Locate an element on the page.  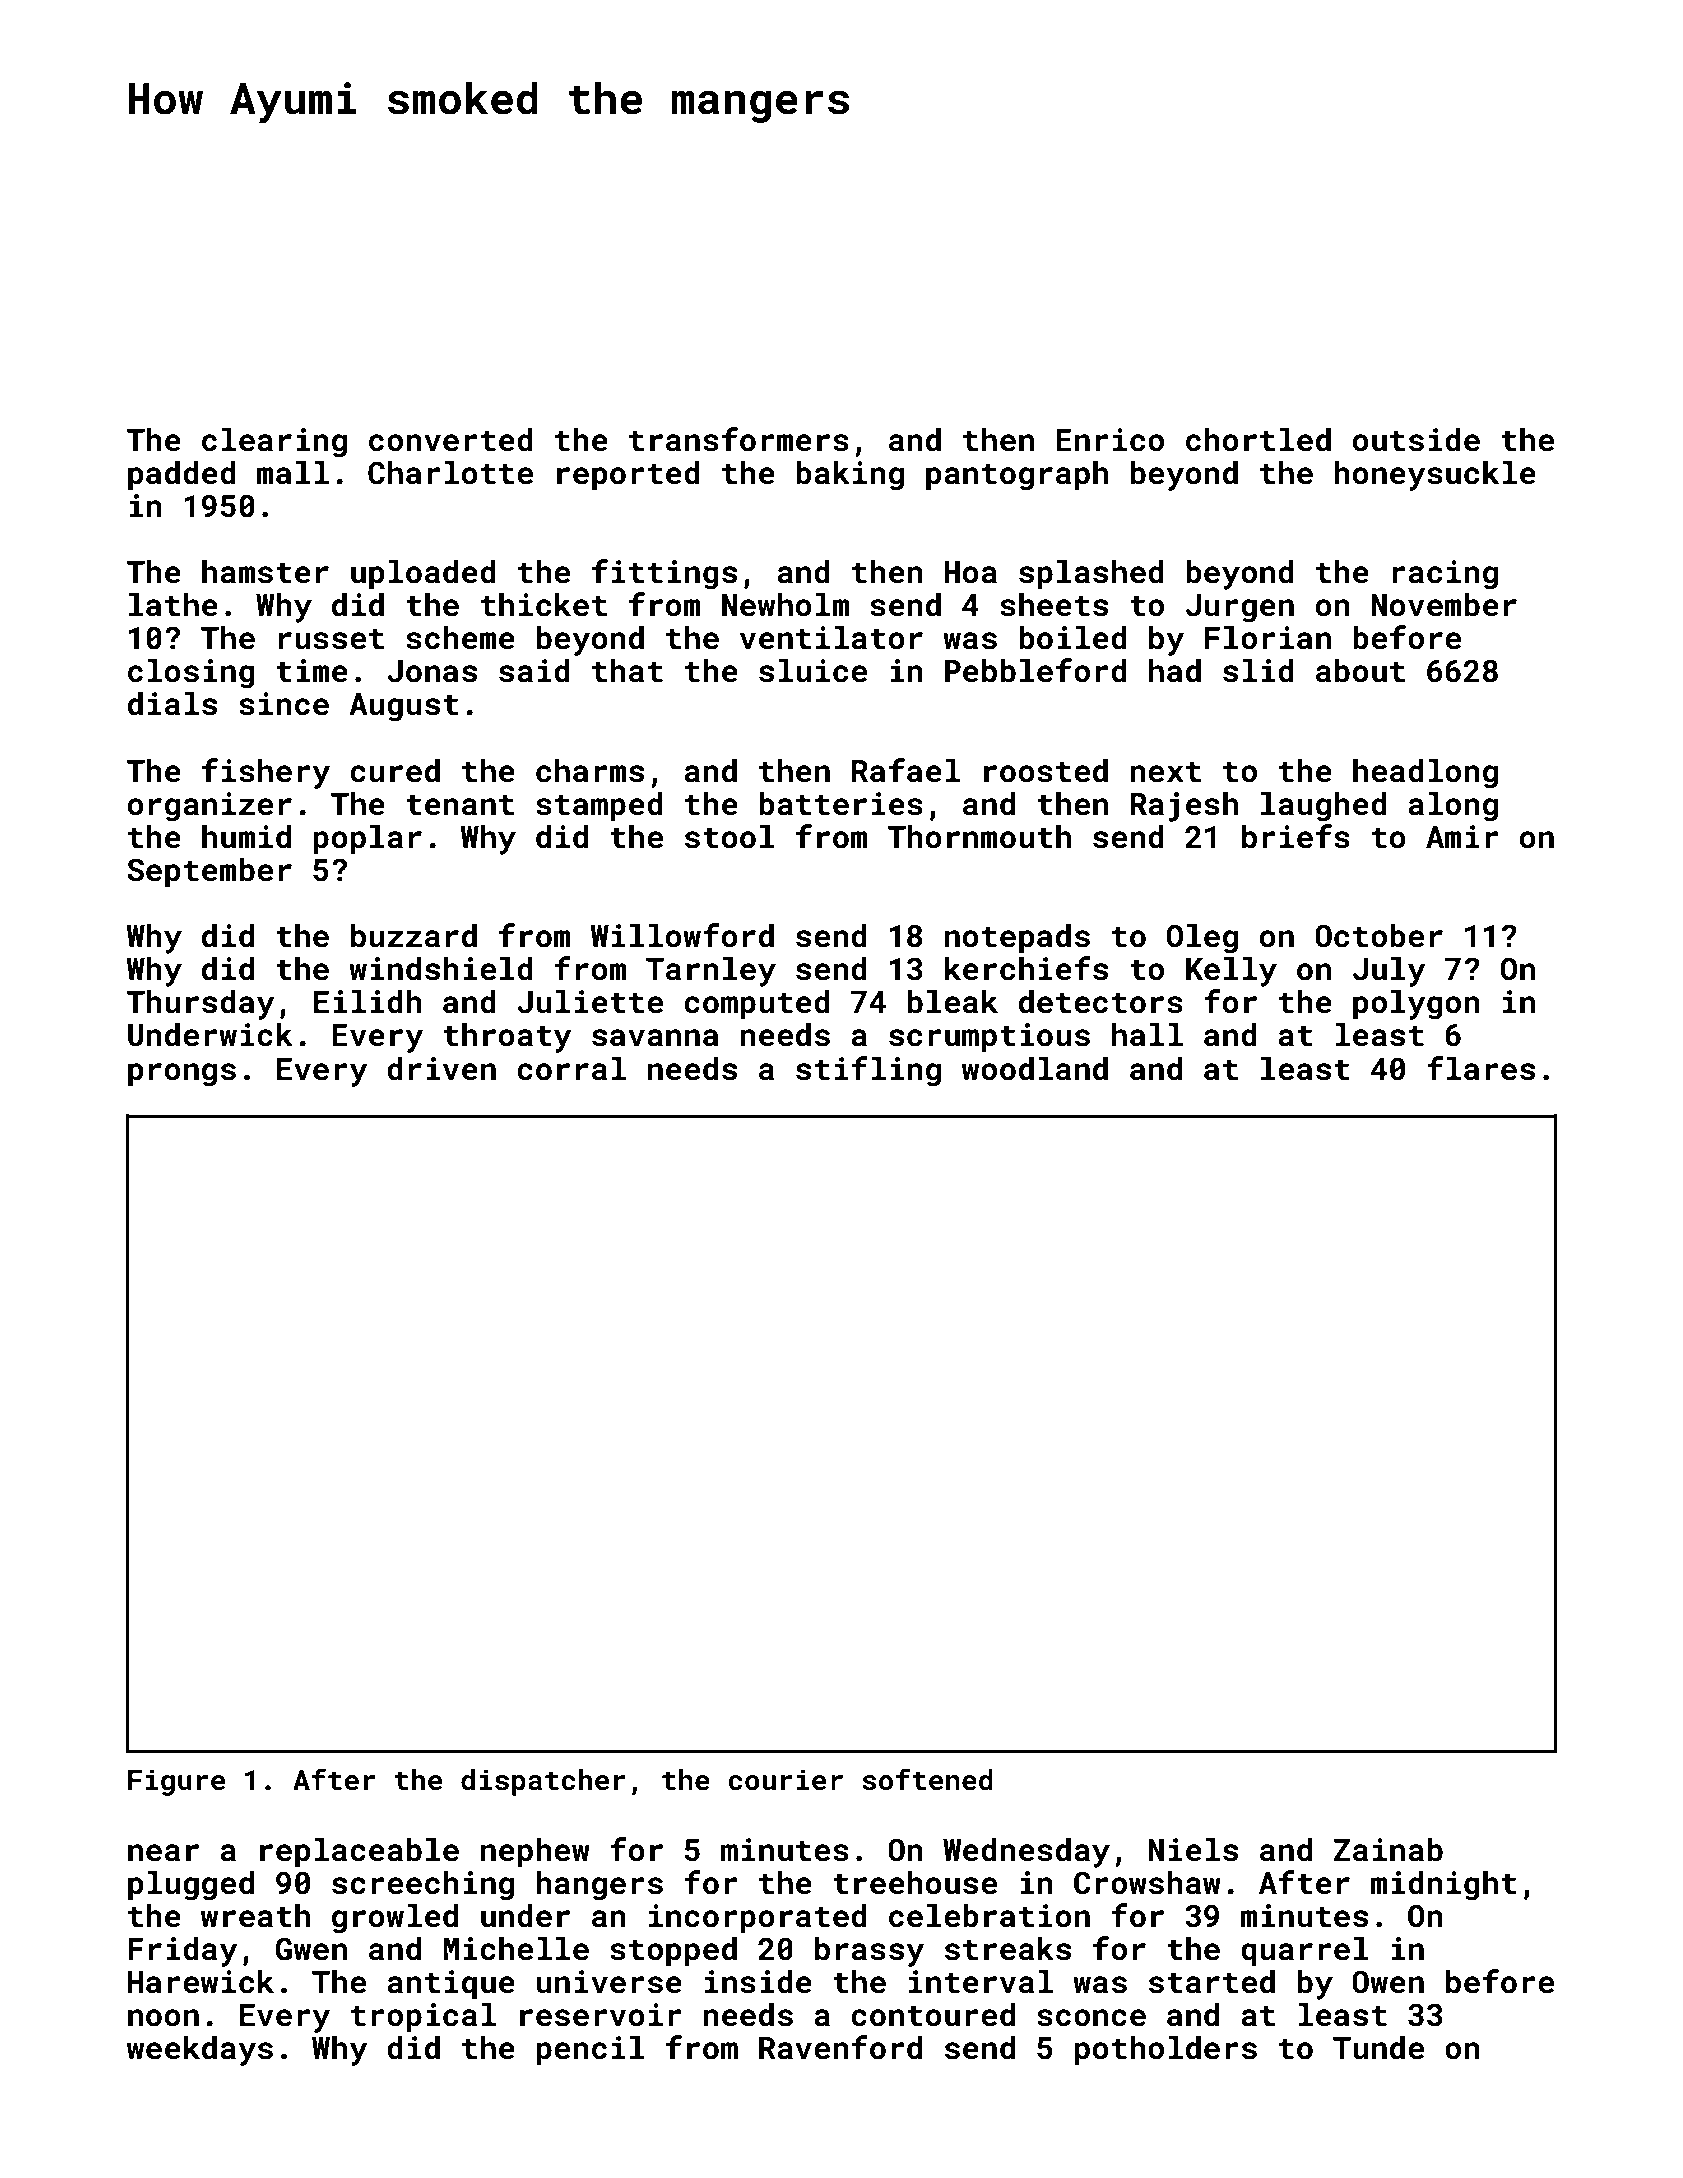
dispatcher is located at coordinates (543, 1782).
